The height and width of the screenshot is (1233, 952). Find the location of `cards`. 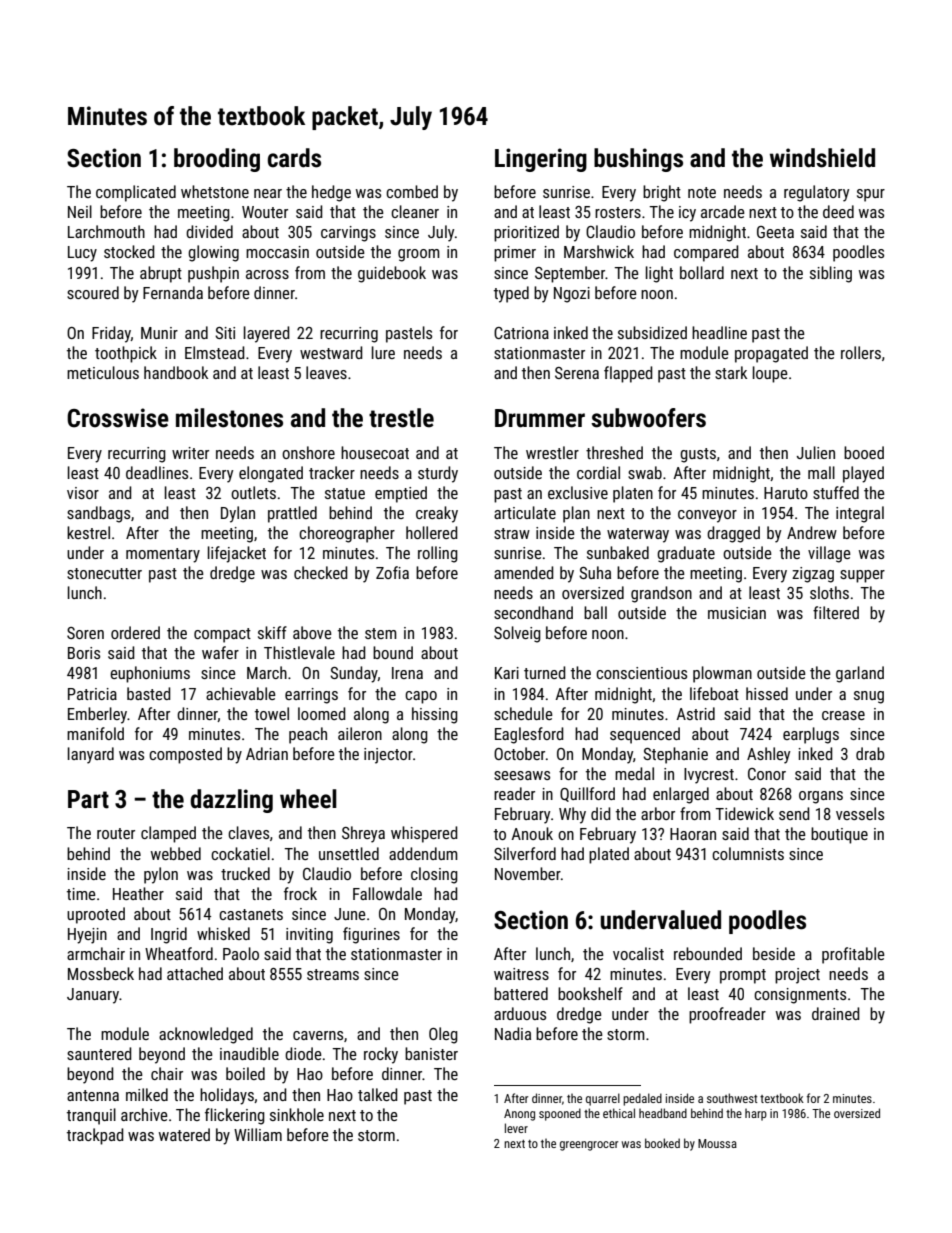

cards is located at coordinates (294, 158).
